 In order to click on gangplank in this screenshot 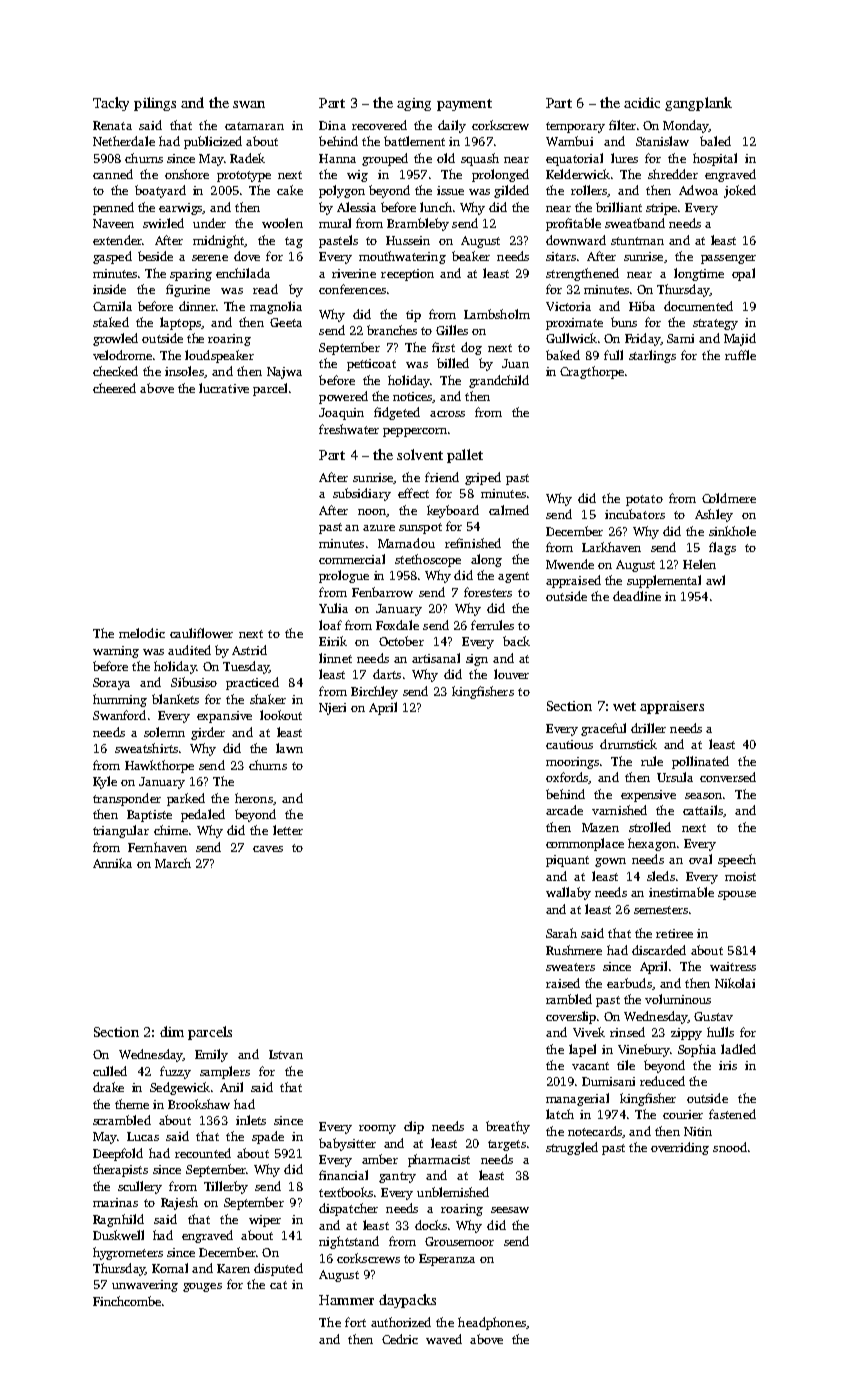, I will do `click(698, 104)`.
